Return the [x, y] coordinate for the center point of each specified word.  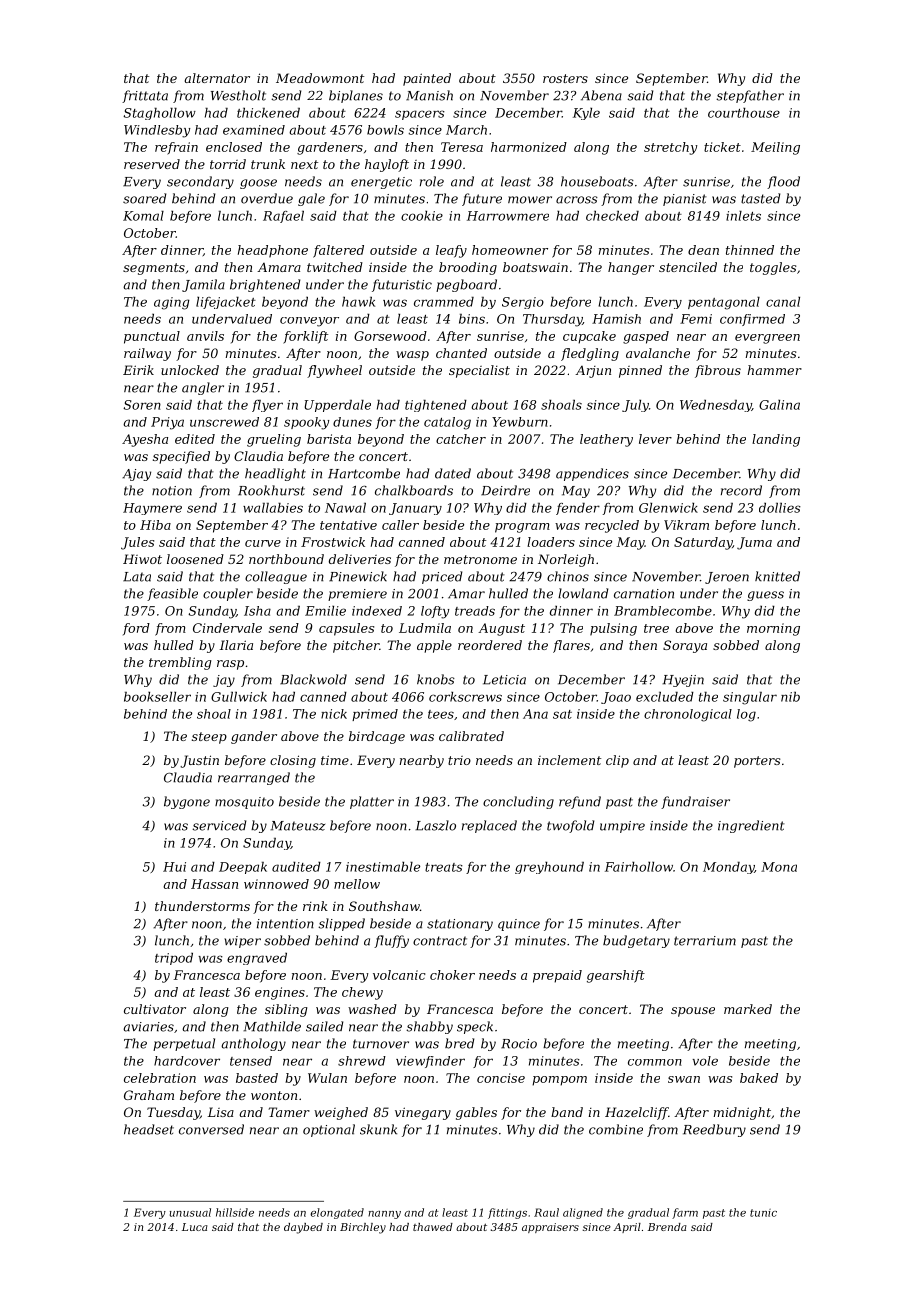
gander [254, 737]
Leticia [504, 680]
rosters [565, 78]
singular [750, 698]
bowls [385, 130]
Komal [143, 216]
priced [442, 577]
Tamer [289, 1112]
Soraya [685, 646]
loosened [195, 559]
